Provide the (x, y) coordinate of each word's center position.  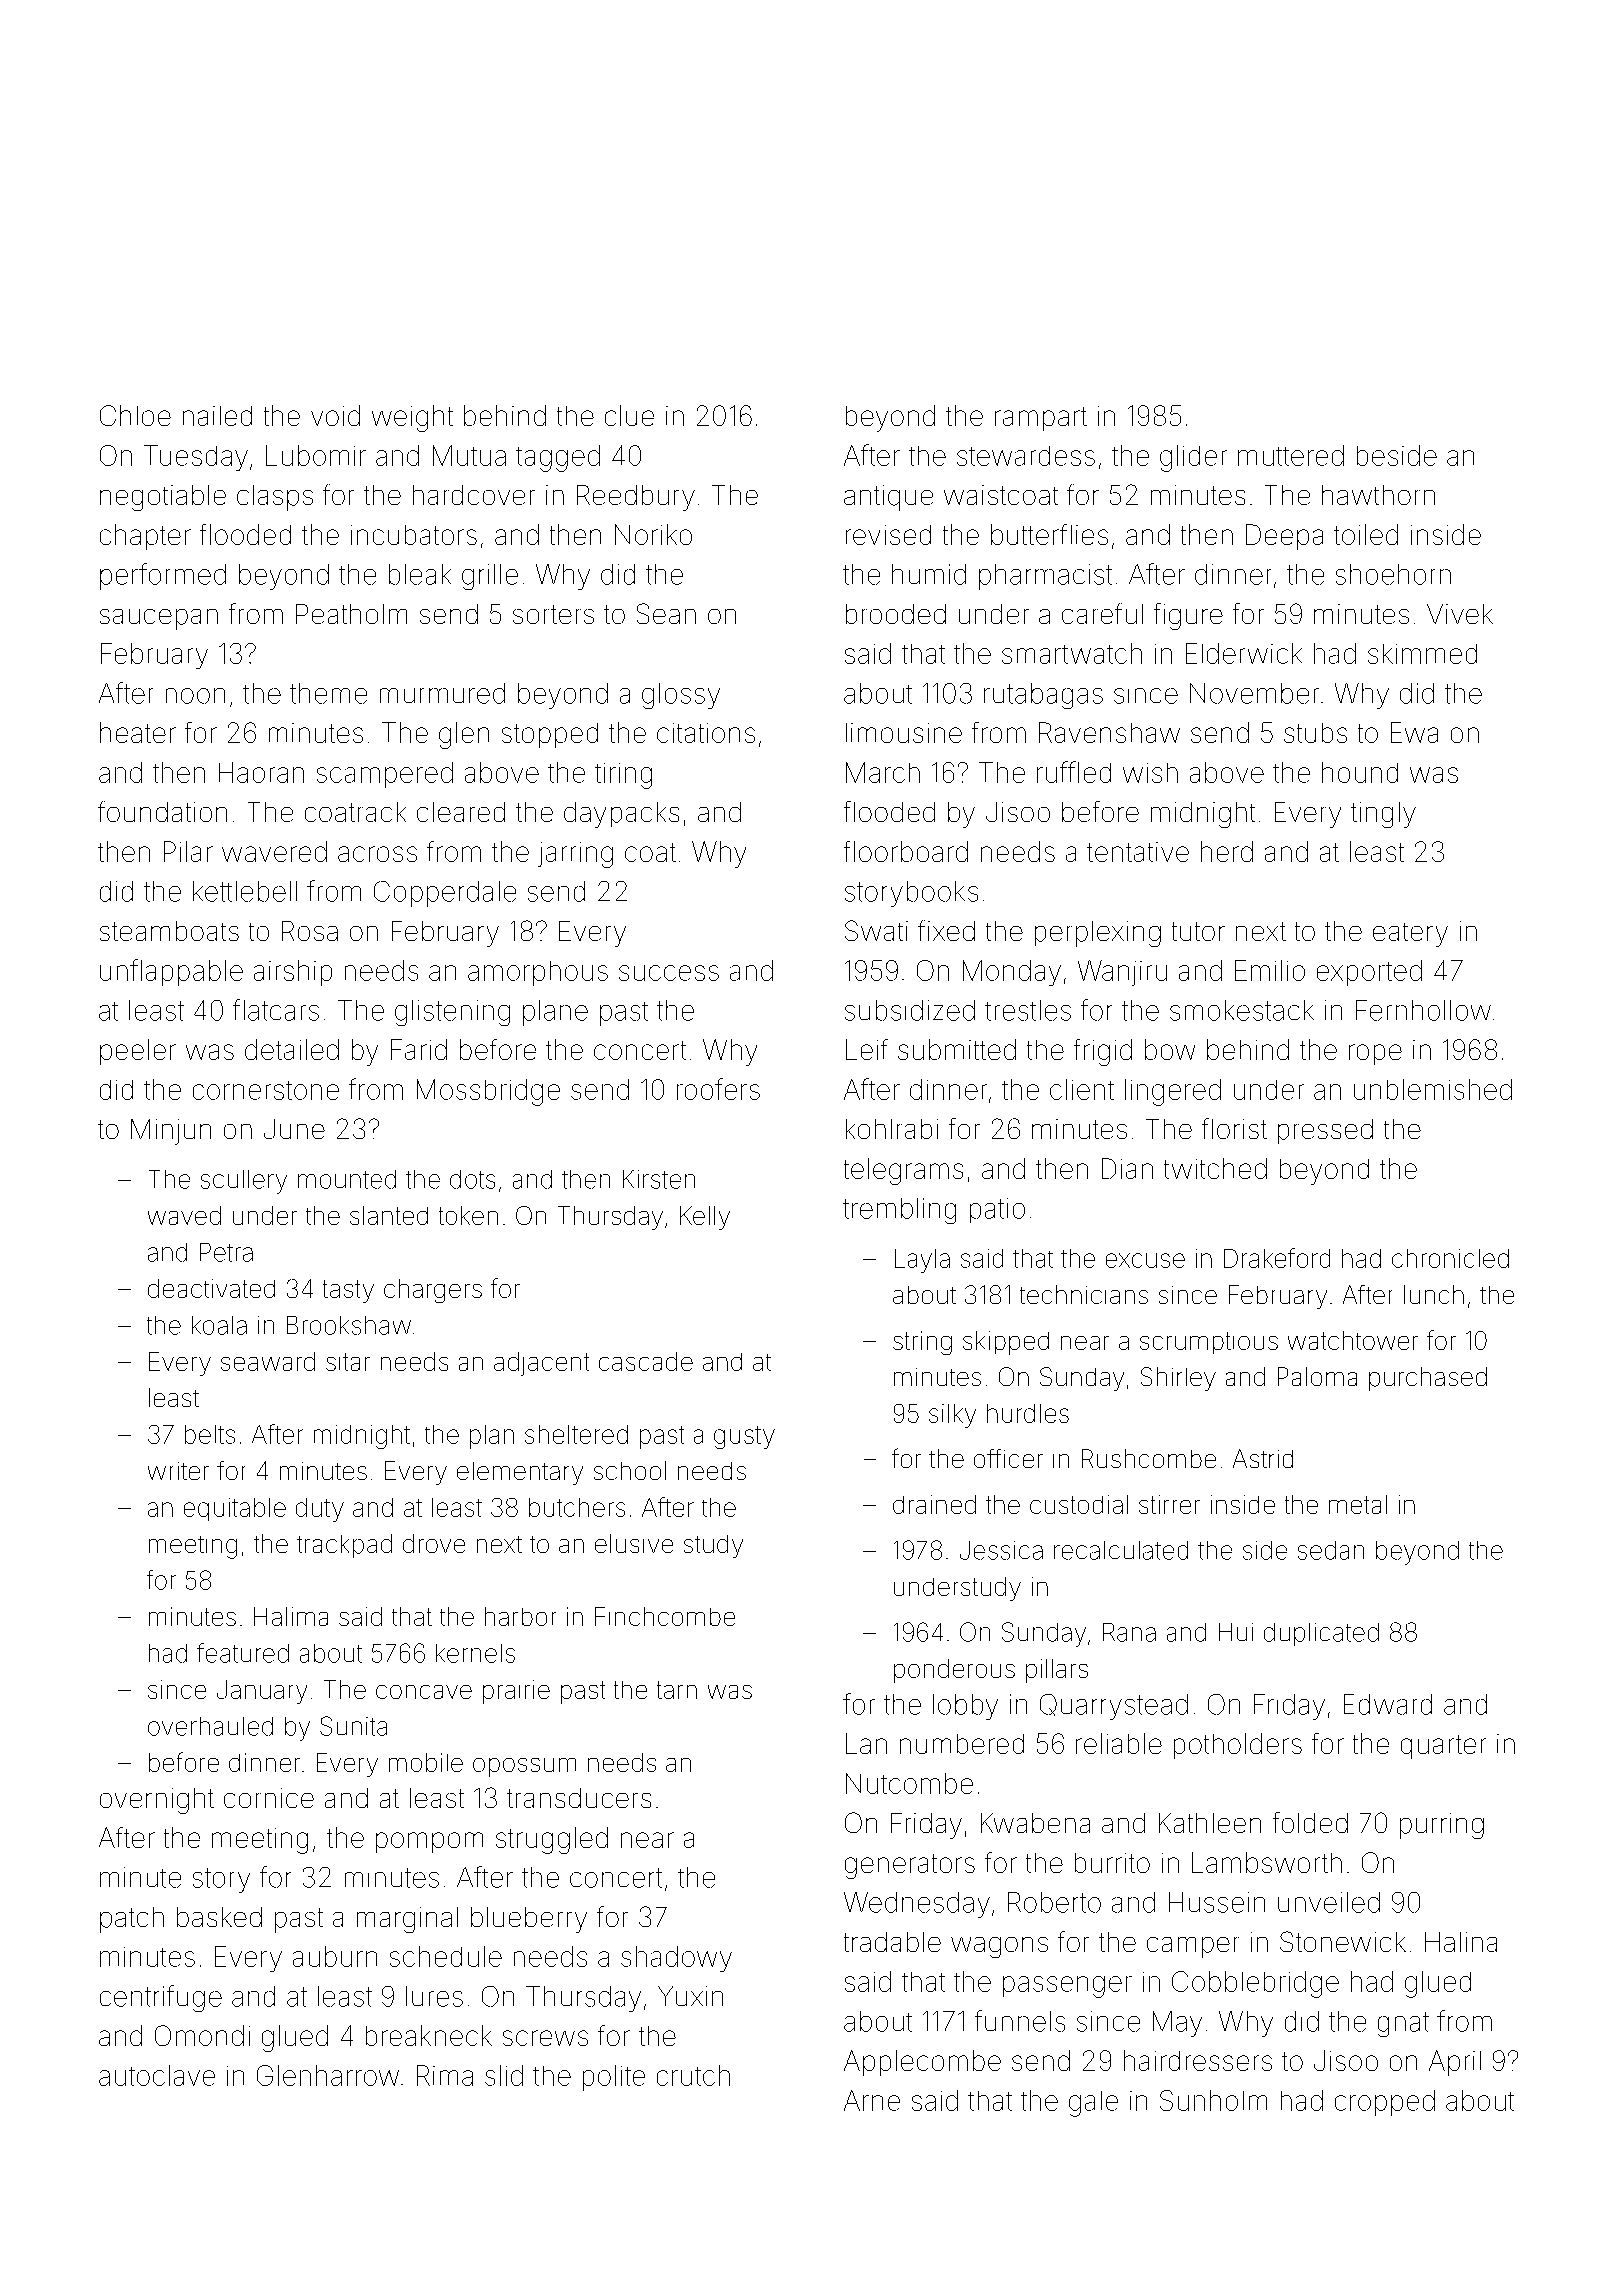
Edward (1388, 1704)
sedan (1331, 1550)
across (377, 854)
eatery (1410, 935)
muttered (1291, 455)
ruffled (1074, 772)
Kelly (705, 1218)
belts (210, 1434)
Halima (291, 1616)
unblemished (1433, 1089)
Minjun (171, 1132)
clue (629, 415)
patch (132, 1920)
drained (934, 1504)
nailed (217, 416)
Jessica (1001, 1550)
